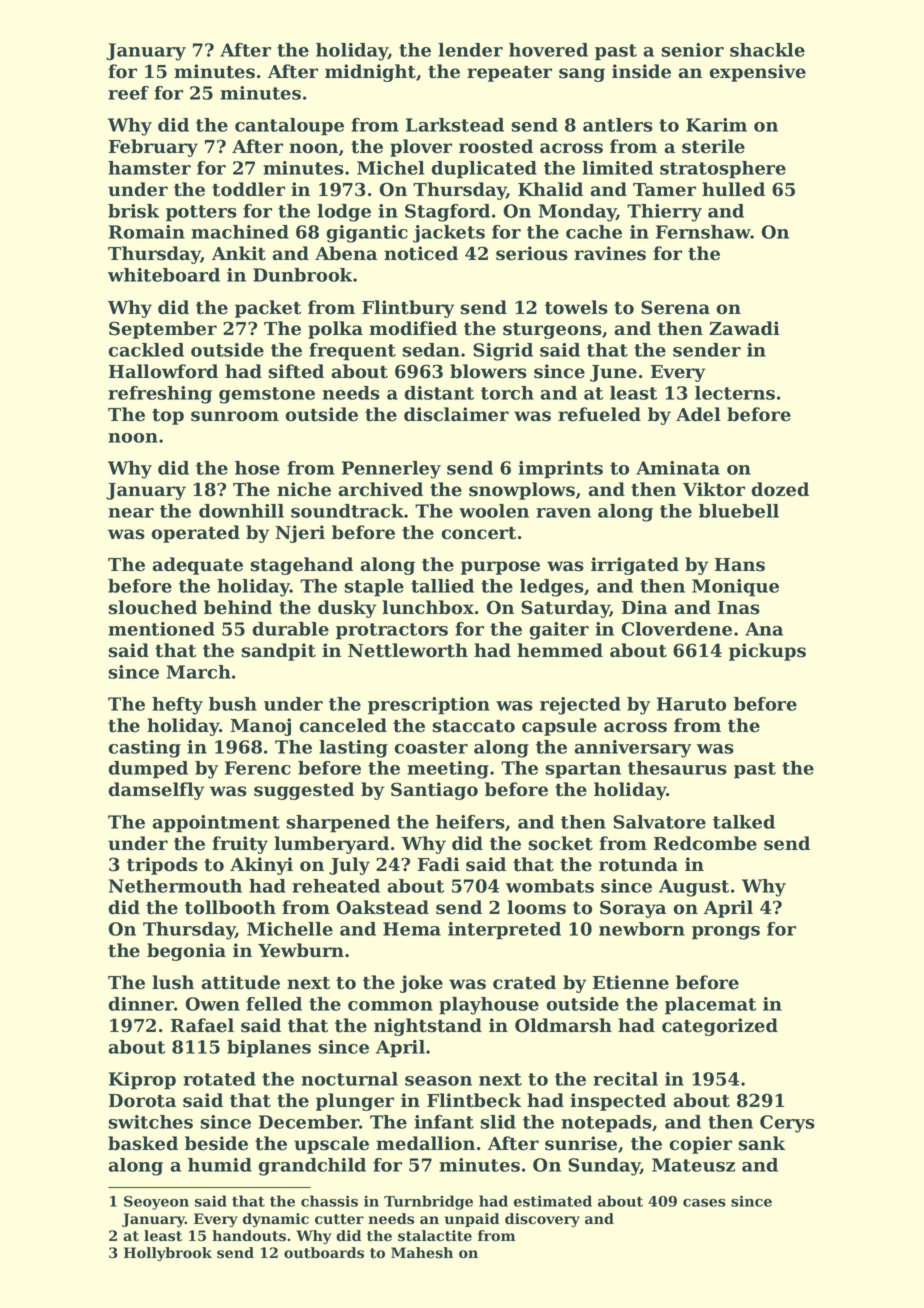  Describe the element at coordinates (296, 371) in the page. I see `sifted` at that location.
